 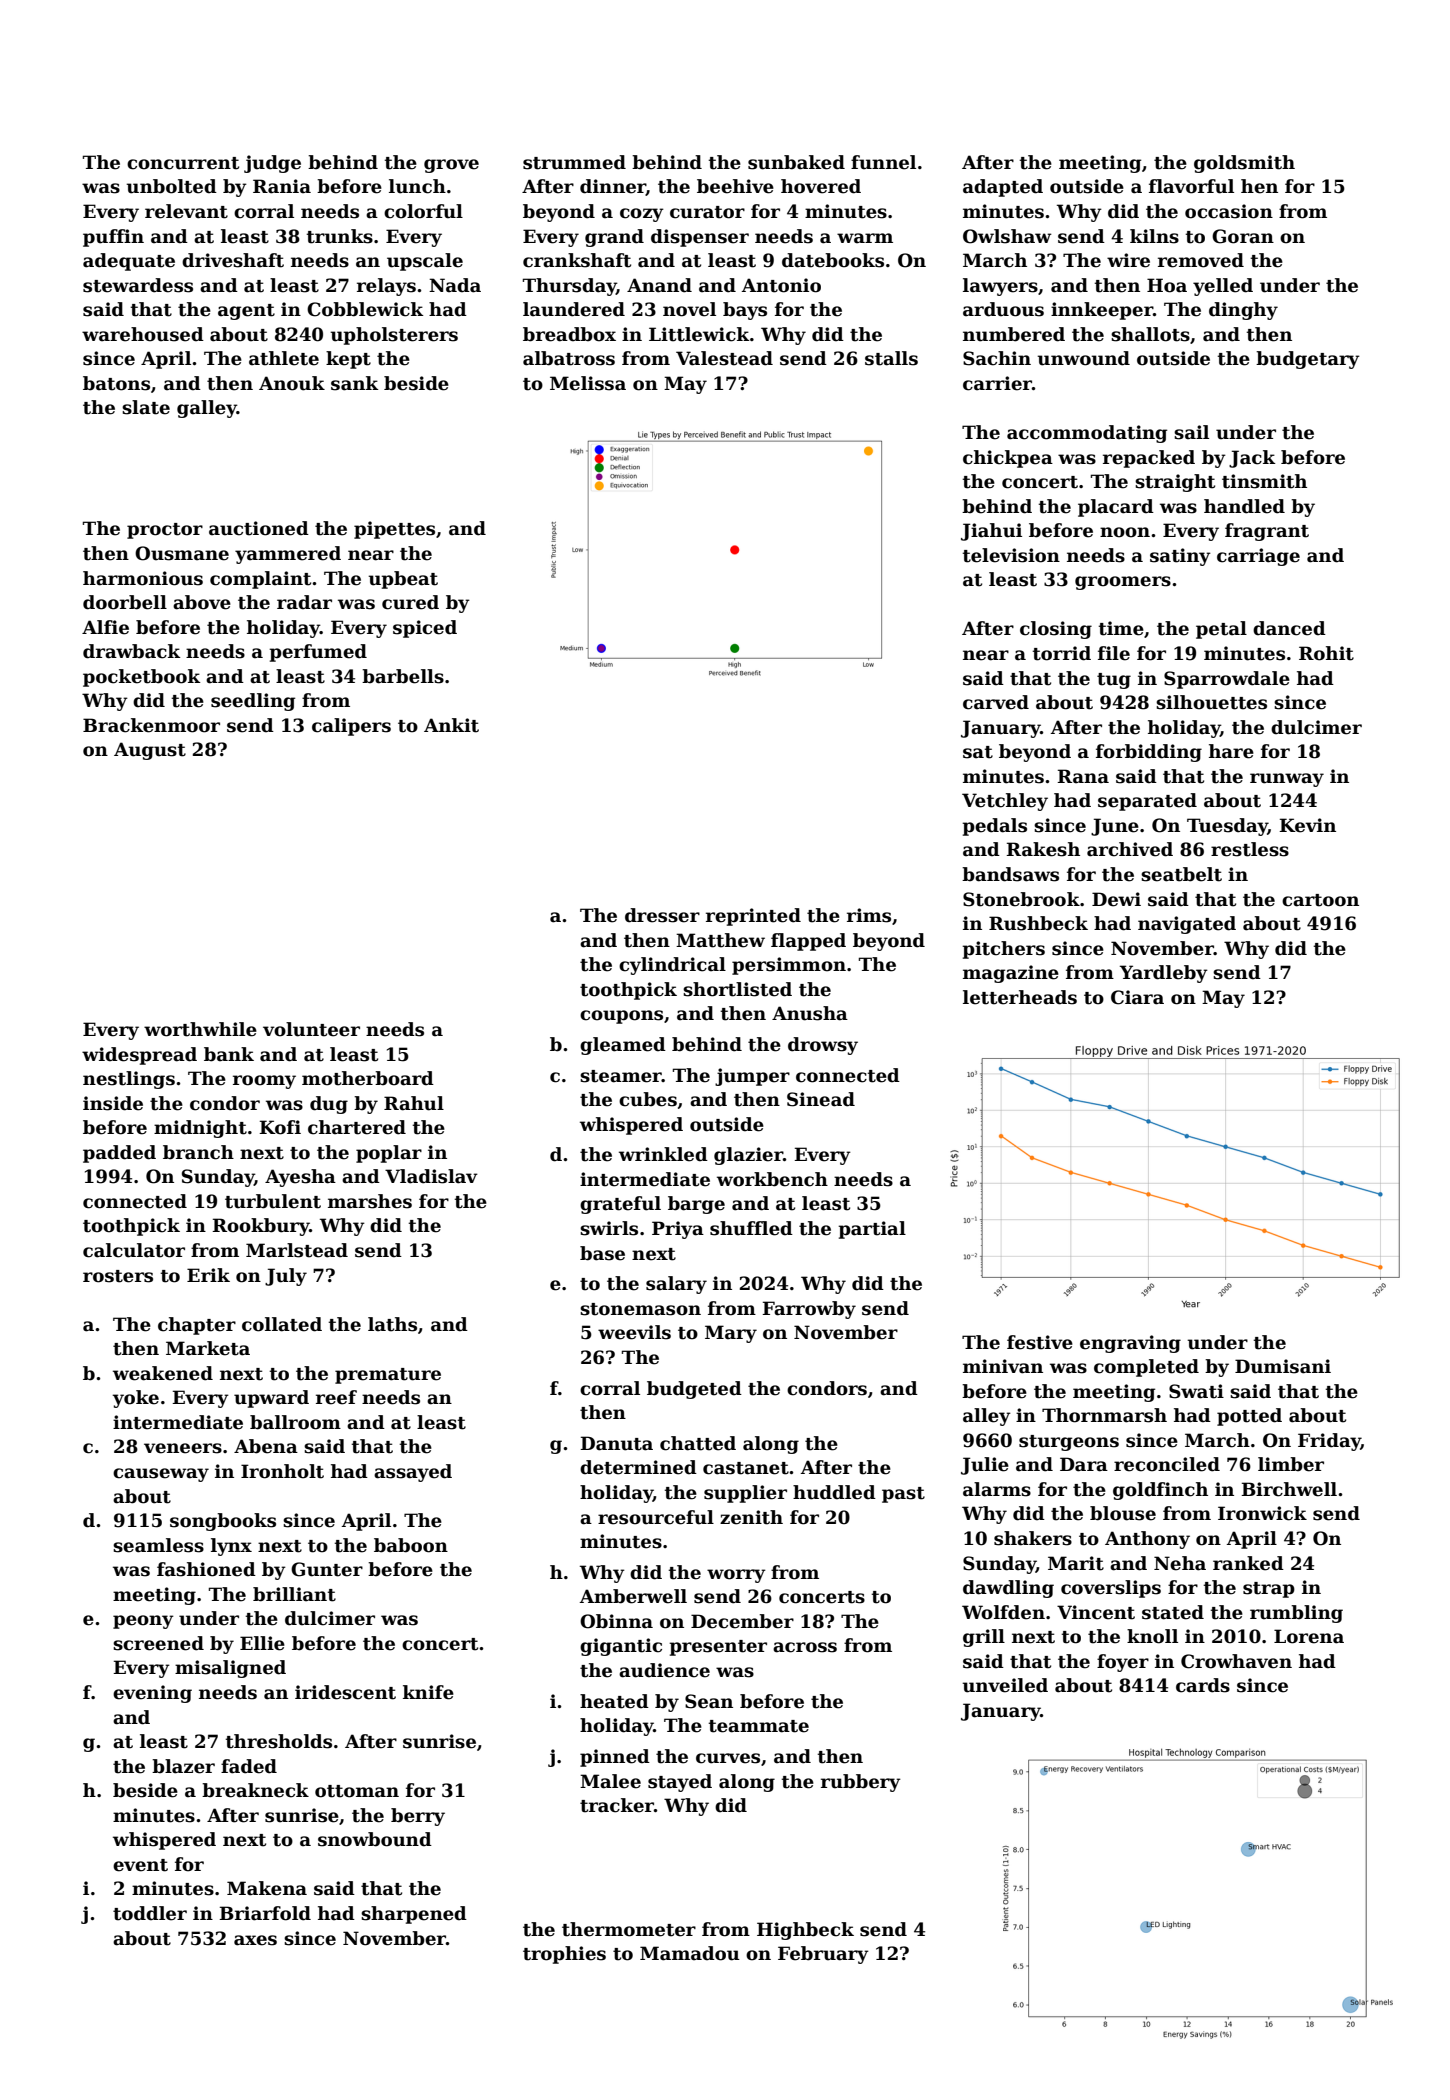 I want to click on funnel, so click(x=883, y=162).
